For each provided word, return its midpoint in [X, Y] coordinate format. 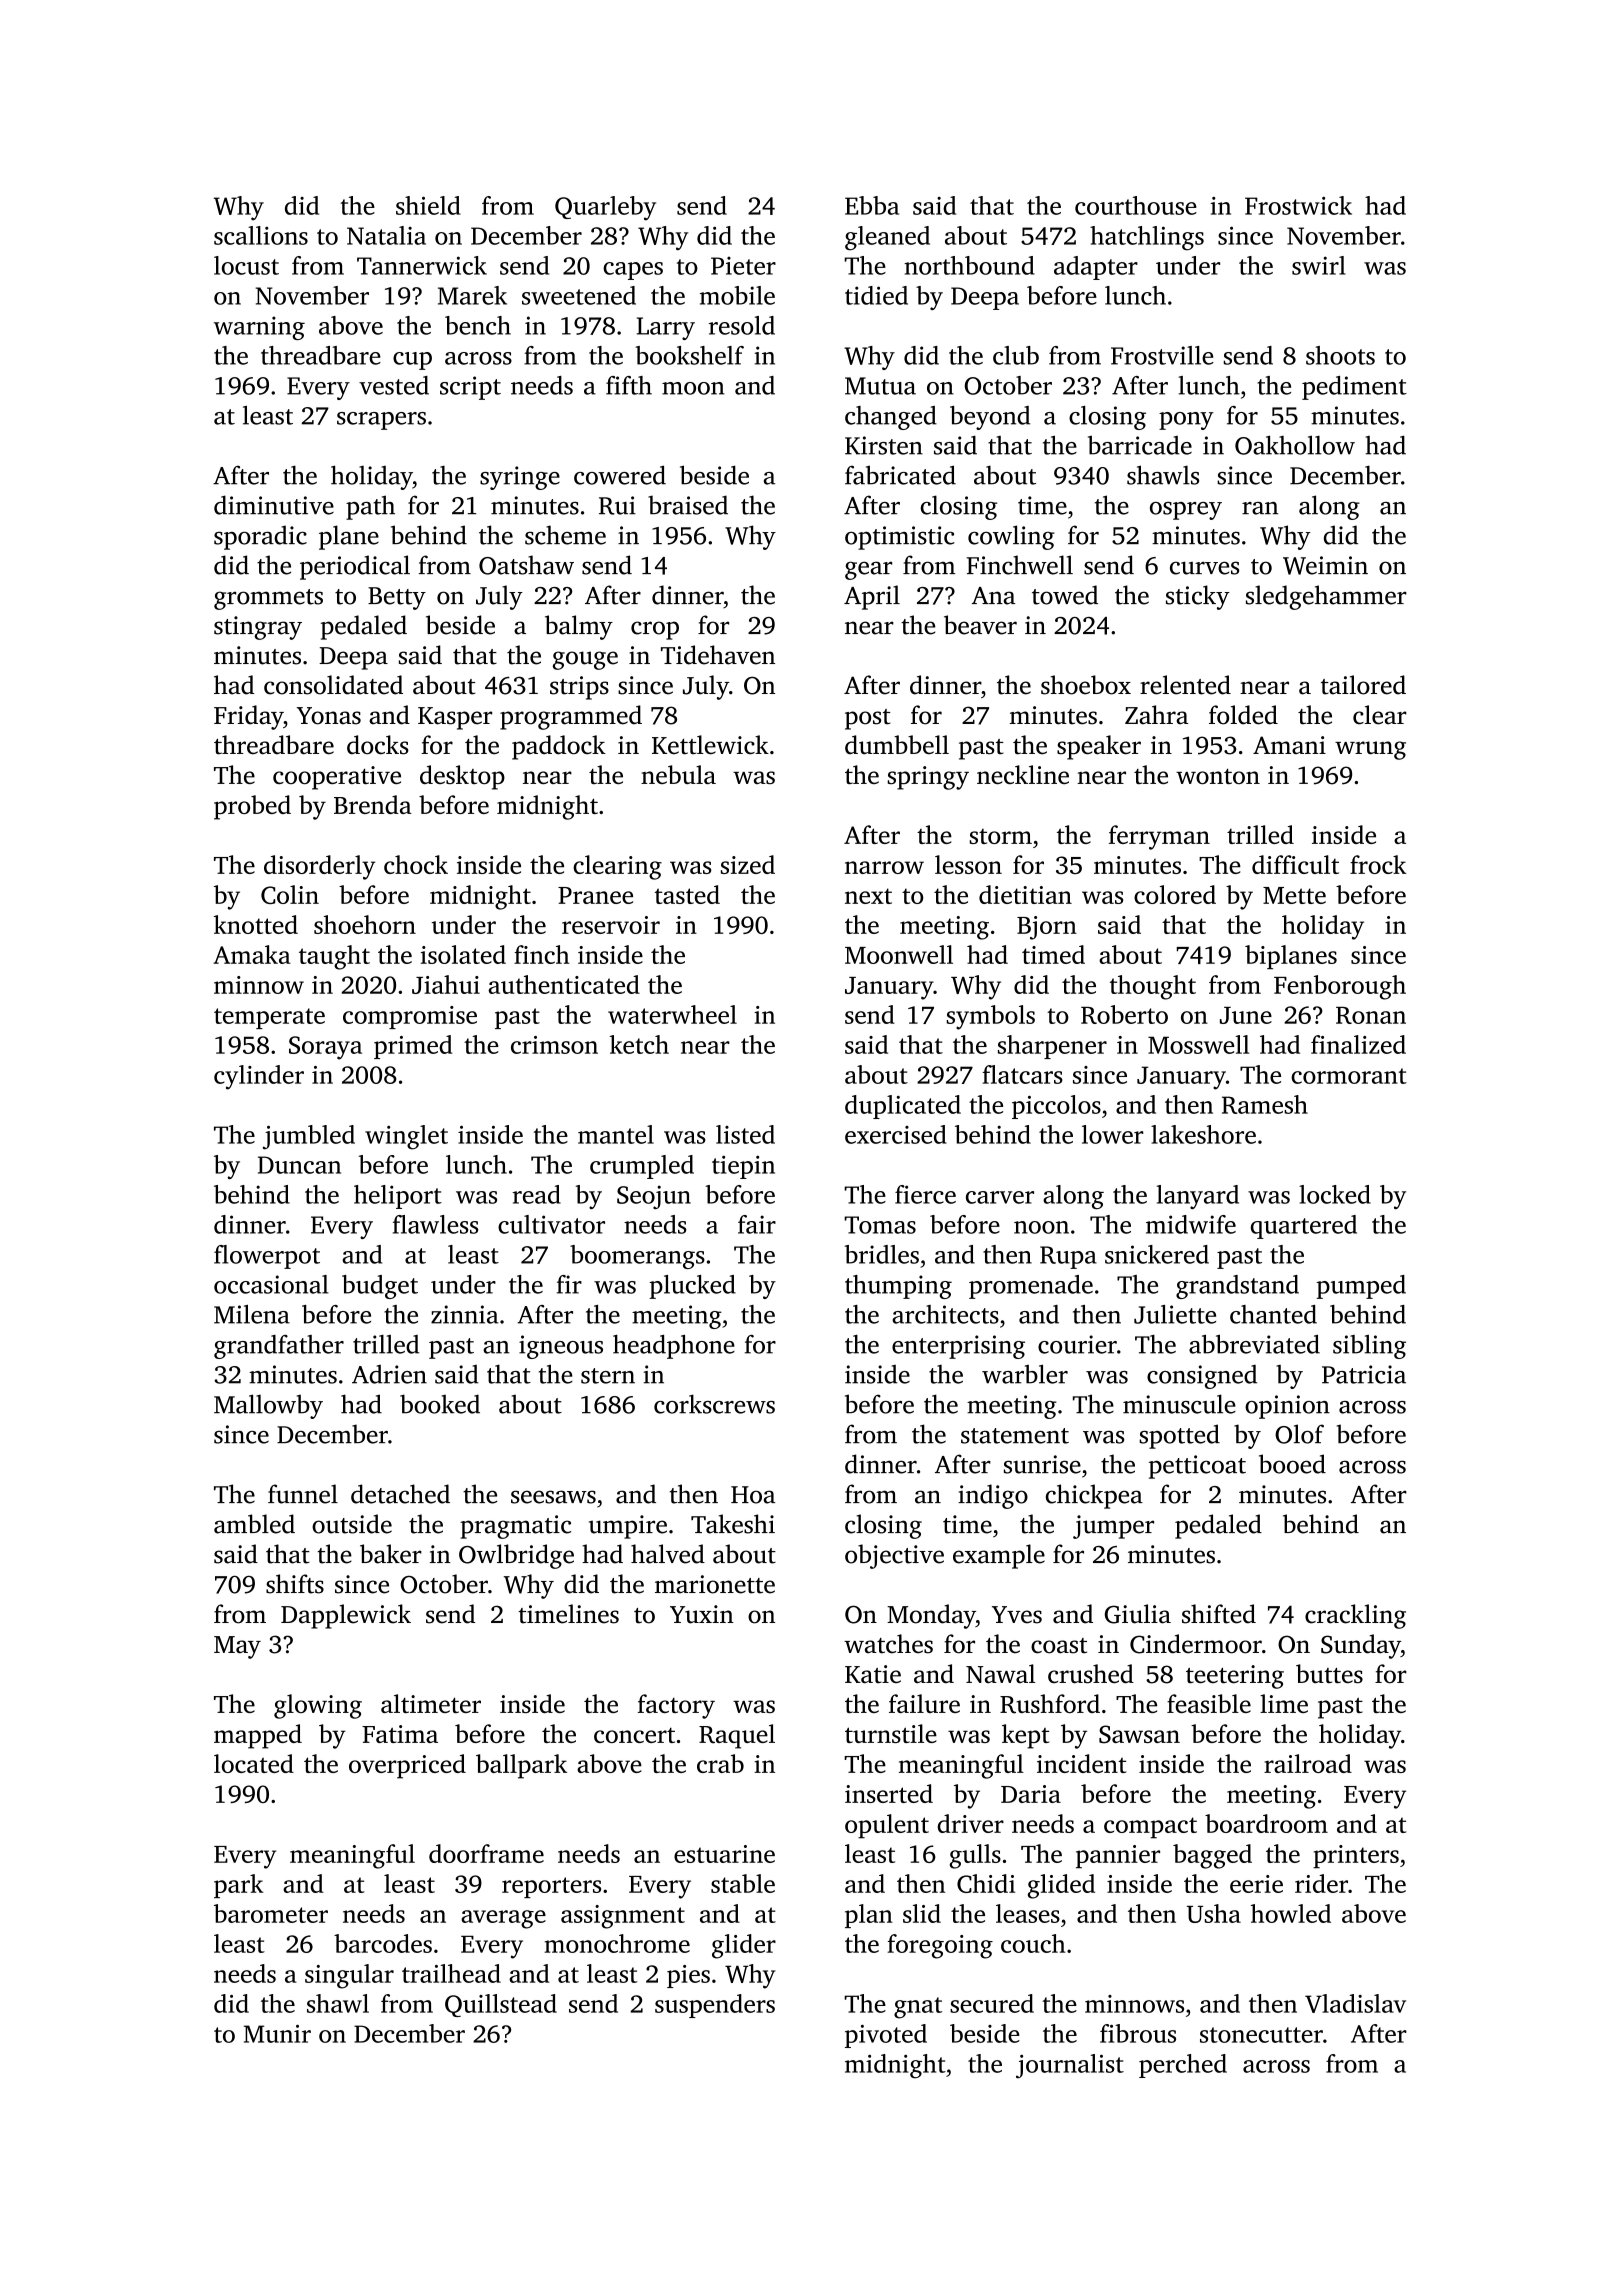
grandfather [279, 1347]
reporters [551, 1887]
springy [928, 778]
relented [1185, 685]
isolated [463, 954]
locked [1335, 1194]
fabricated [900, 475]
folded [1243, 715]
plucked [692, 1287]
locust [246, 265]
